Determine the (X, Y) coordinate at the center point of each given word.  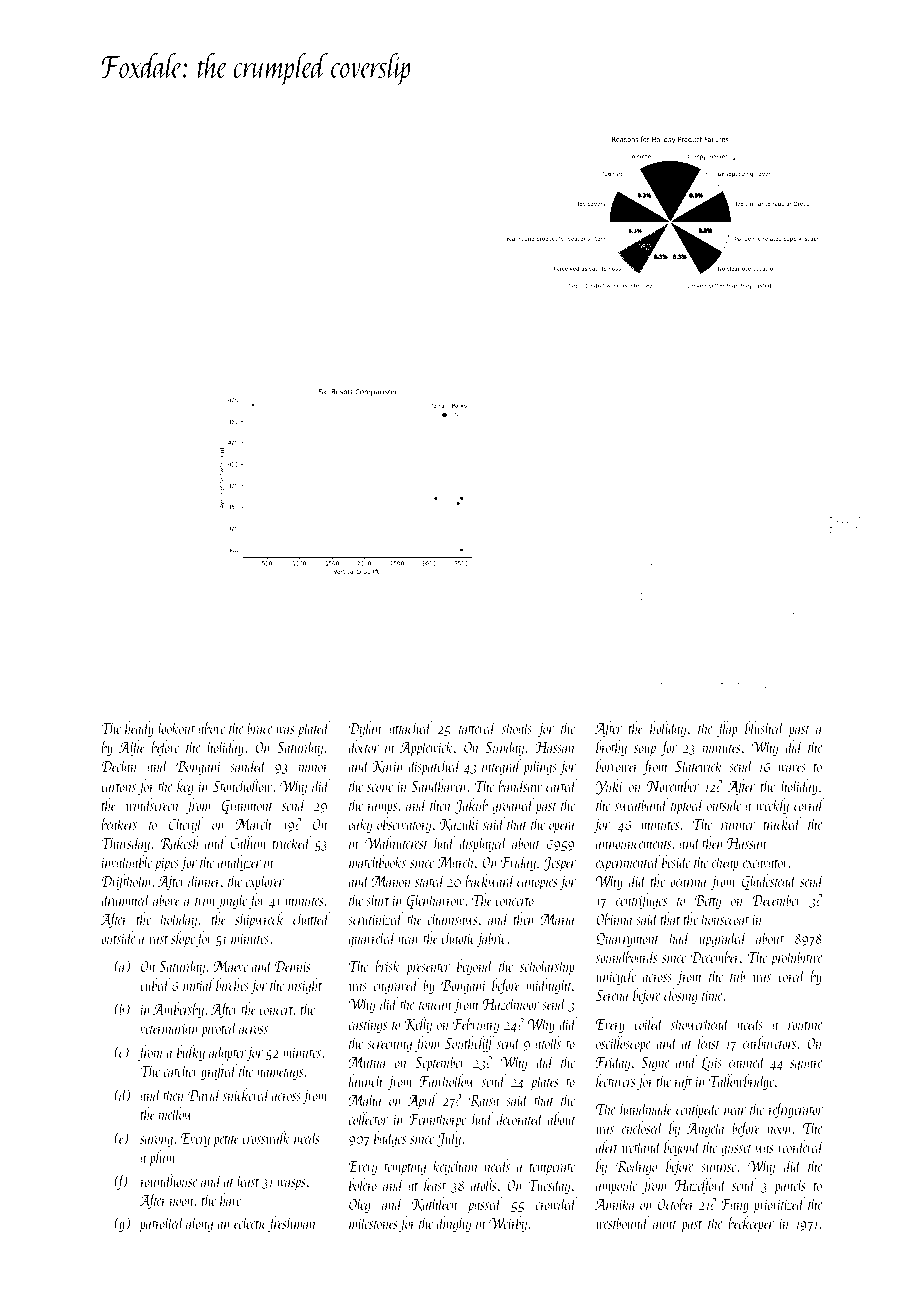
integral (501, 767)
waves (792, 768)
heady (139, 729)
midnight (549, 986)
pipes (166, 864)
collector (368, 1118)
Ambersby (178, 1010)
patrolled (162, 1224)
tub (738, 975)
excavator (766, 863)
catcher (181, 1070)
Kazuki (459, 824)
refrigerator (796, 1110)
